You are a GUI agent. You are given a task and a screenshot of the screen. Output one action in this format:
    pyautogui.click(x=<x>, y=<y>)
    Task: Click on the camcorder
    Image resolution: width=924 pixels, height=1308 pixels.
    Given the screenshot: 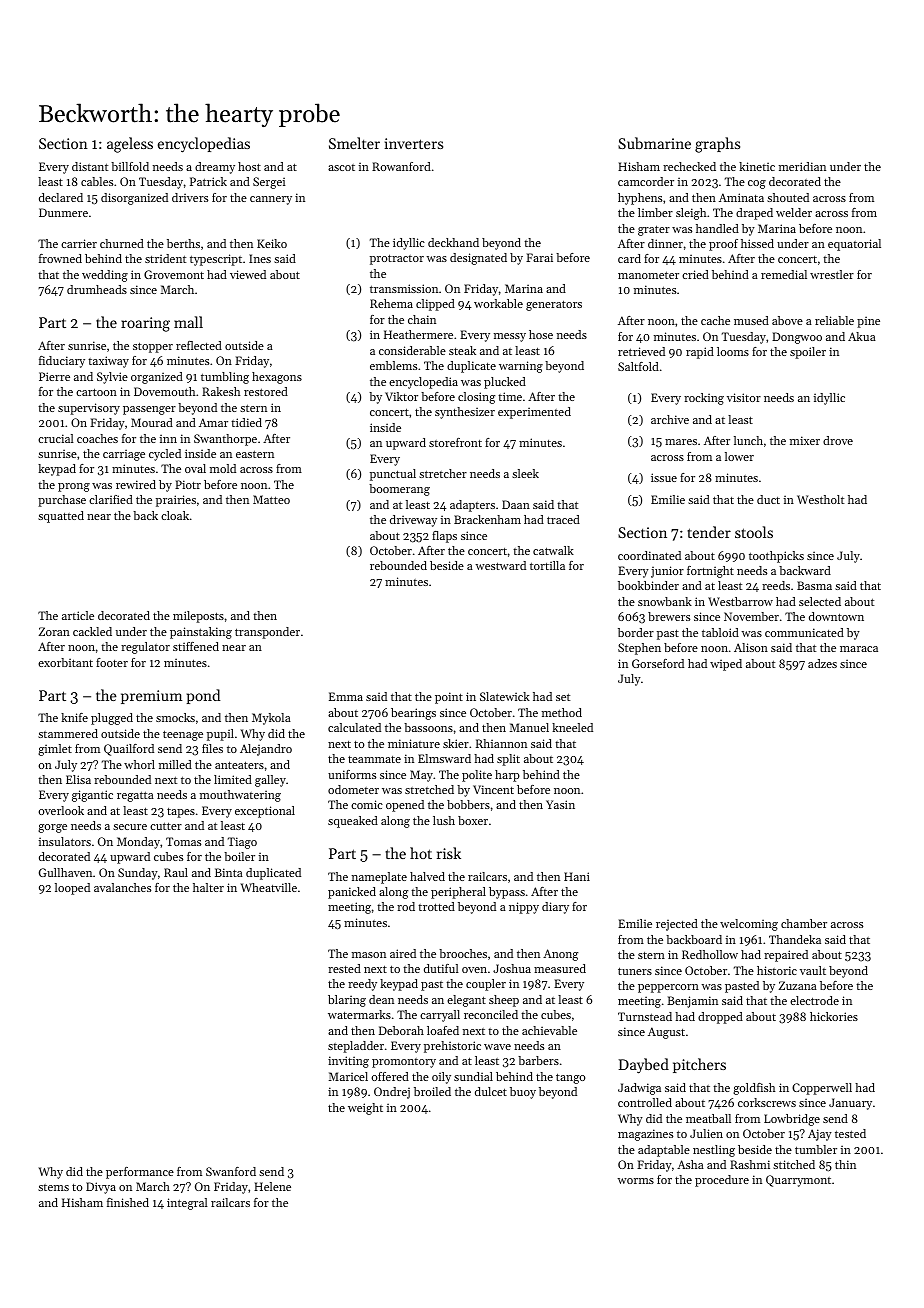 What is the action you would take?
    pyautogui.click(x=646, y=181)
